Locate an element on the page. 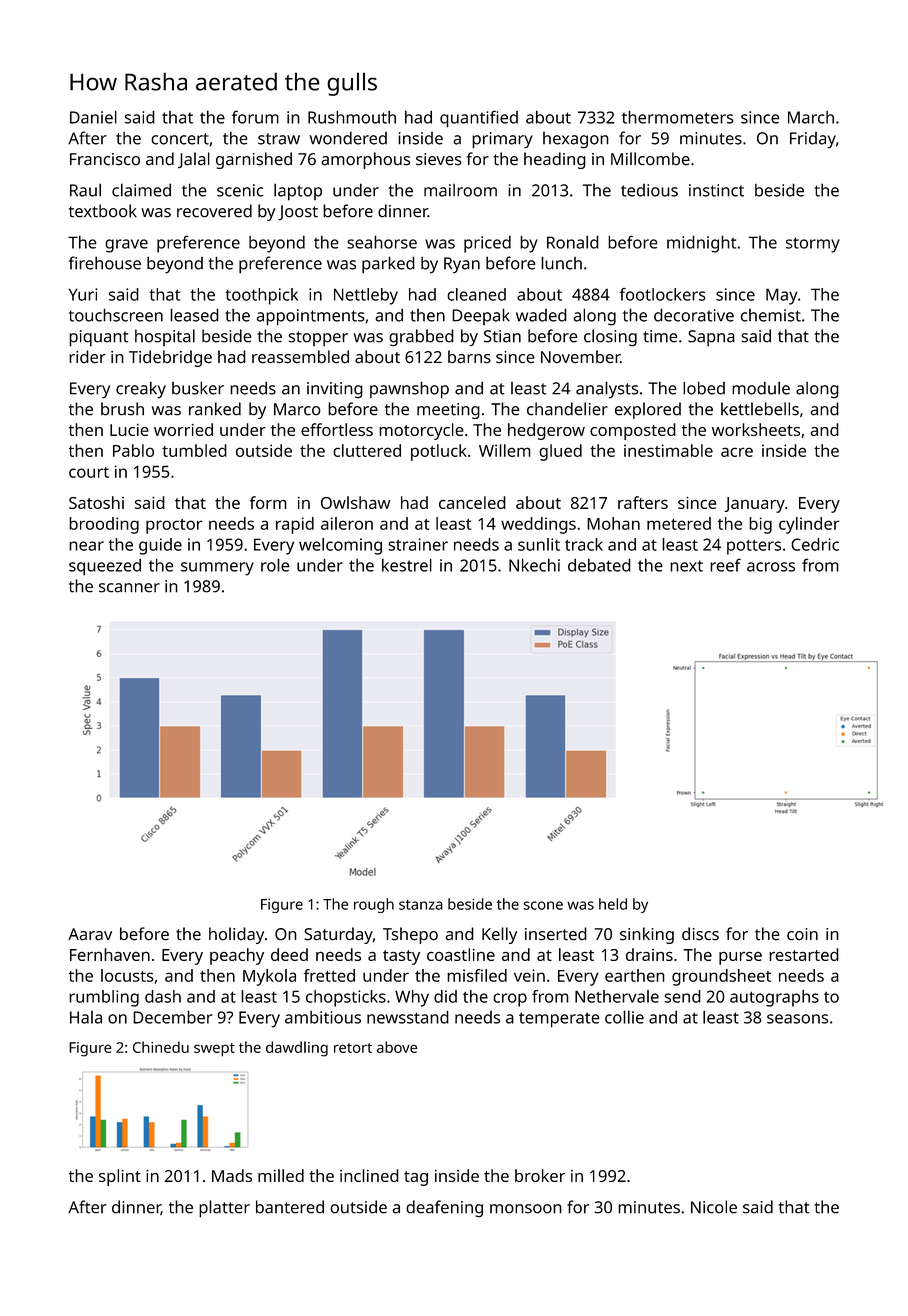 This image has width=908, height=1316. Aarav is located at coordinates (90, 934).
